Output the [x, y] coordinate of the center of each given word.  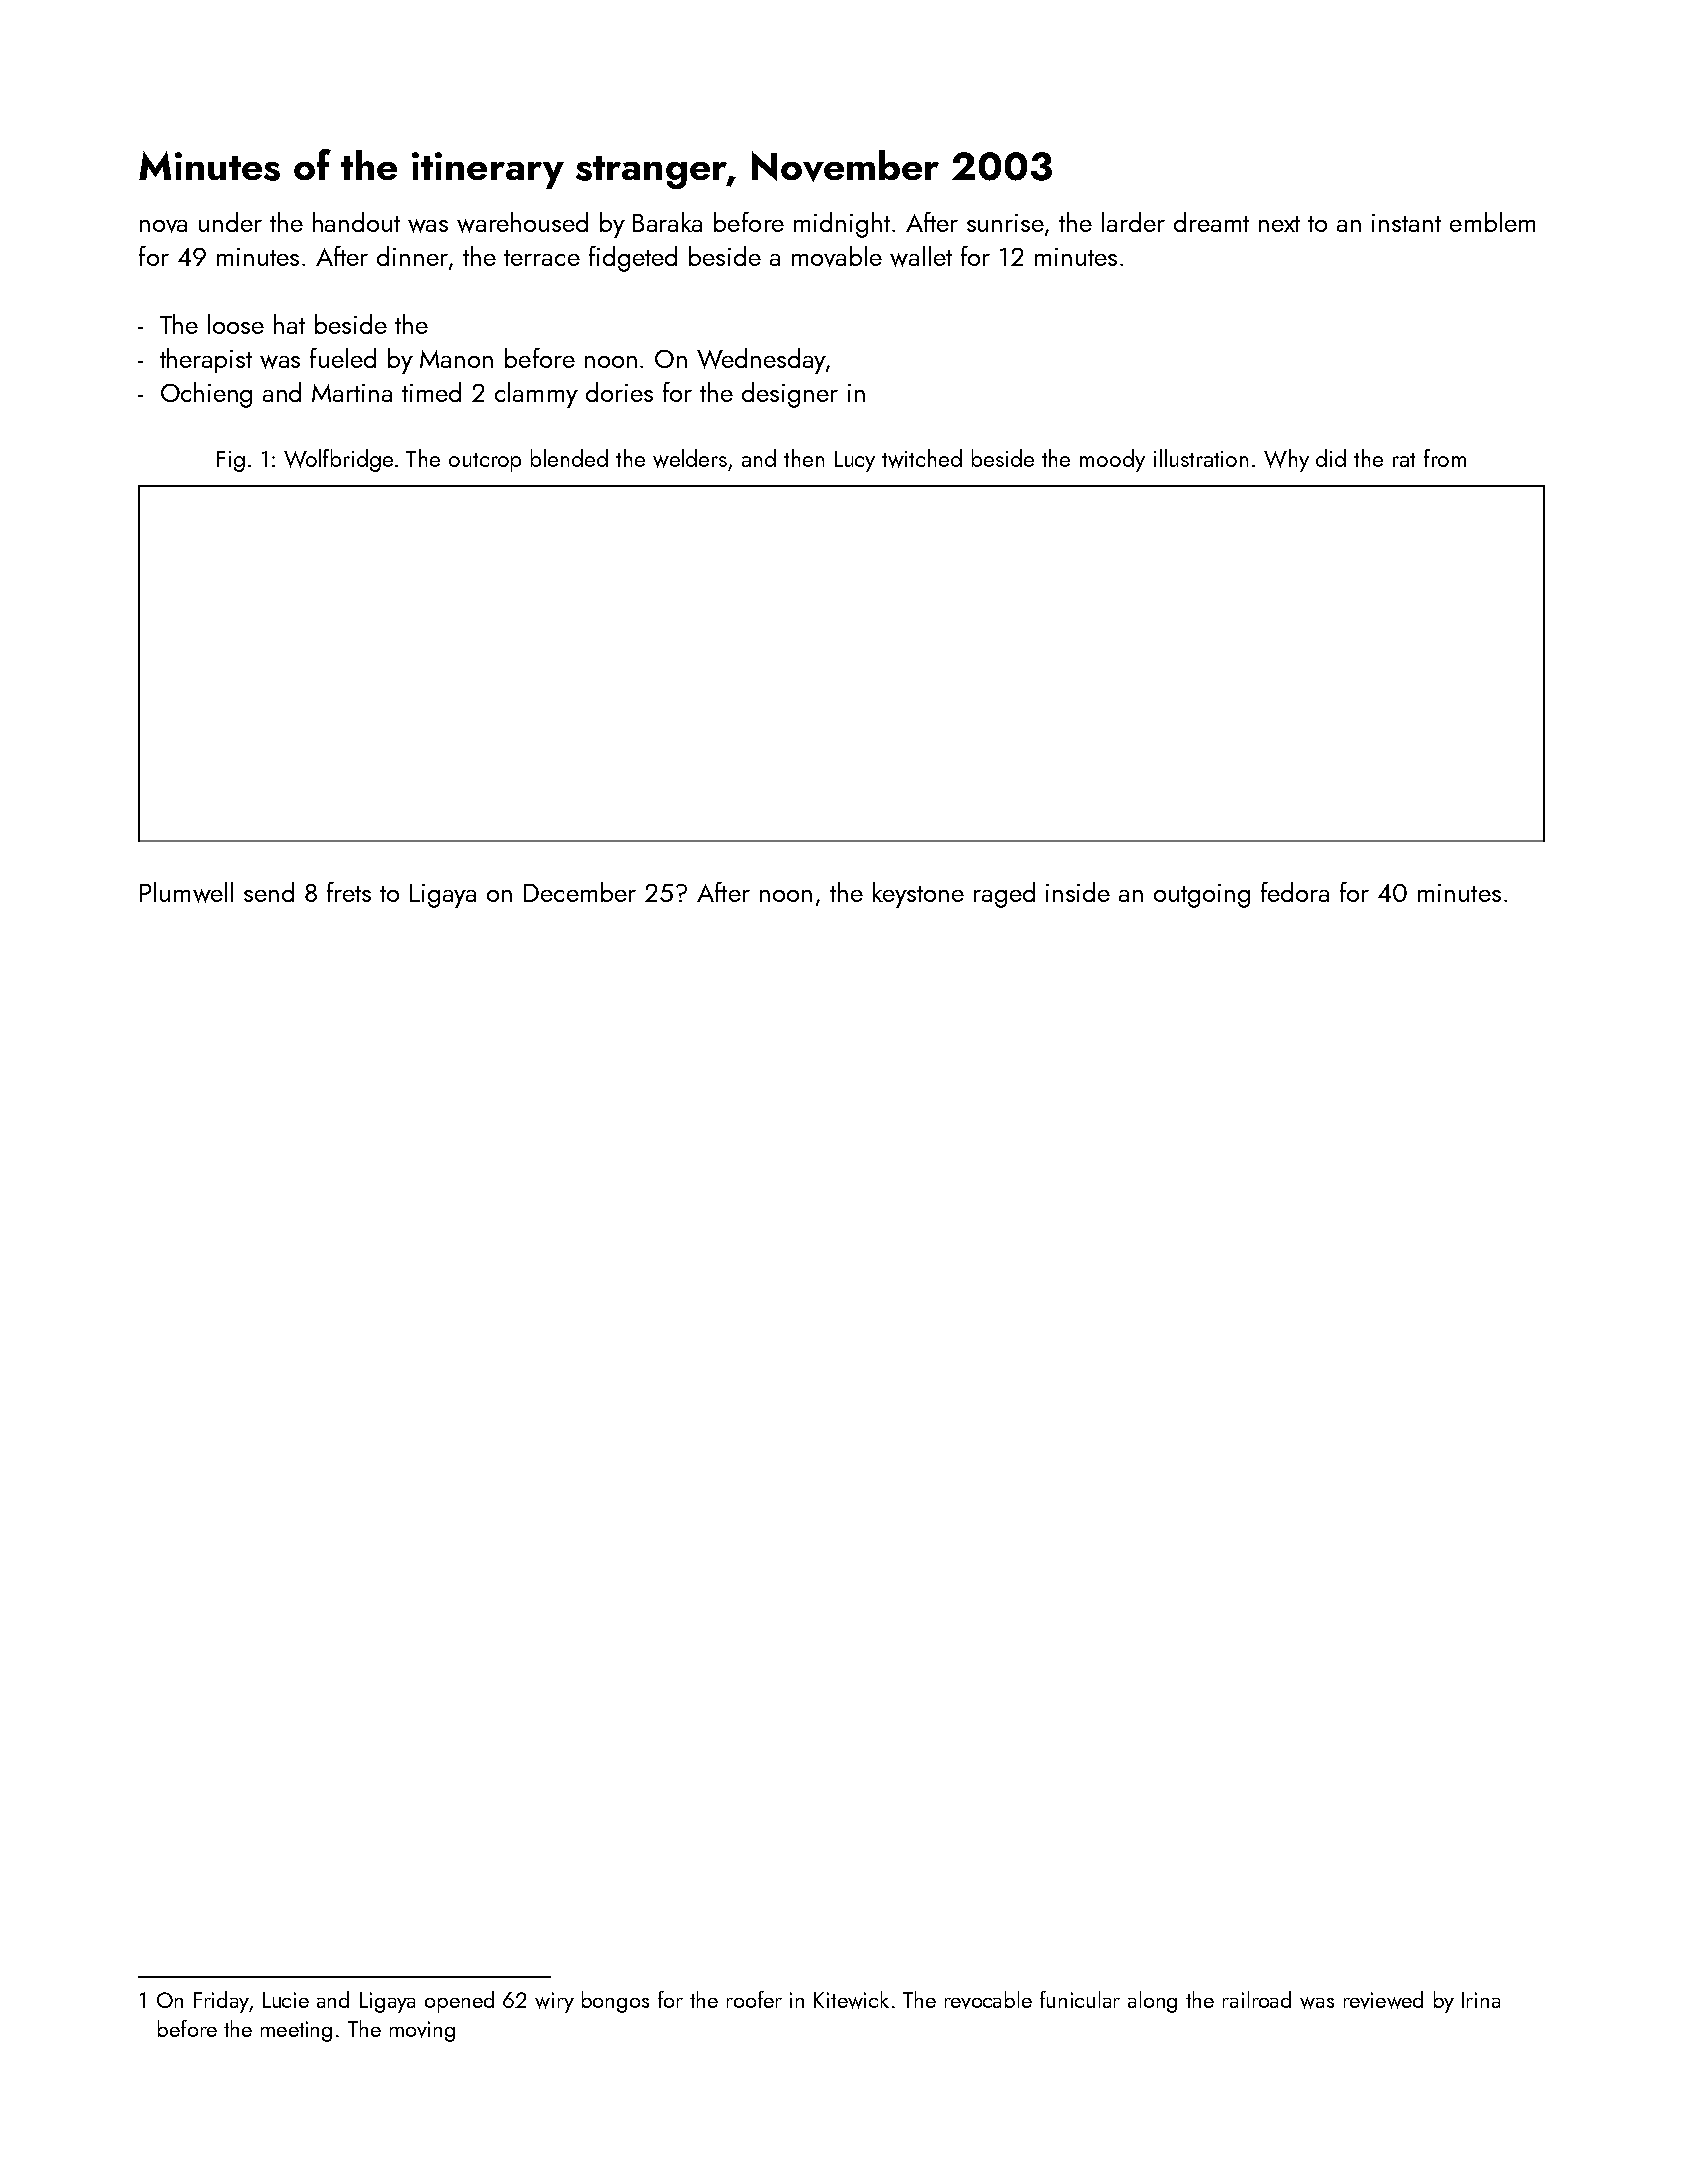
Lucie [286, 2000]
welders [690, 458]
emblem [1492, 222]
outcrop [485, 462]
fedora [1295, 892]
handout [356, 222]
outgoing [1202, 896]
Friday [221, 2002]
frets [349, 892]
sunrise [1005, 223]
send [269, 892]
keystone [918, 895]
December [580, 892]
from [1445, 458]
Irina [1481, 2000]
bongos [615, 2002]
